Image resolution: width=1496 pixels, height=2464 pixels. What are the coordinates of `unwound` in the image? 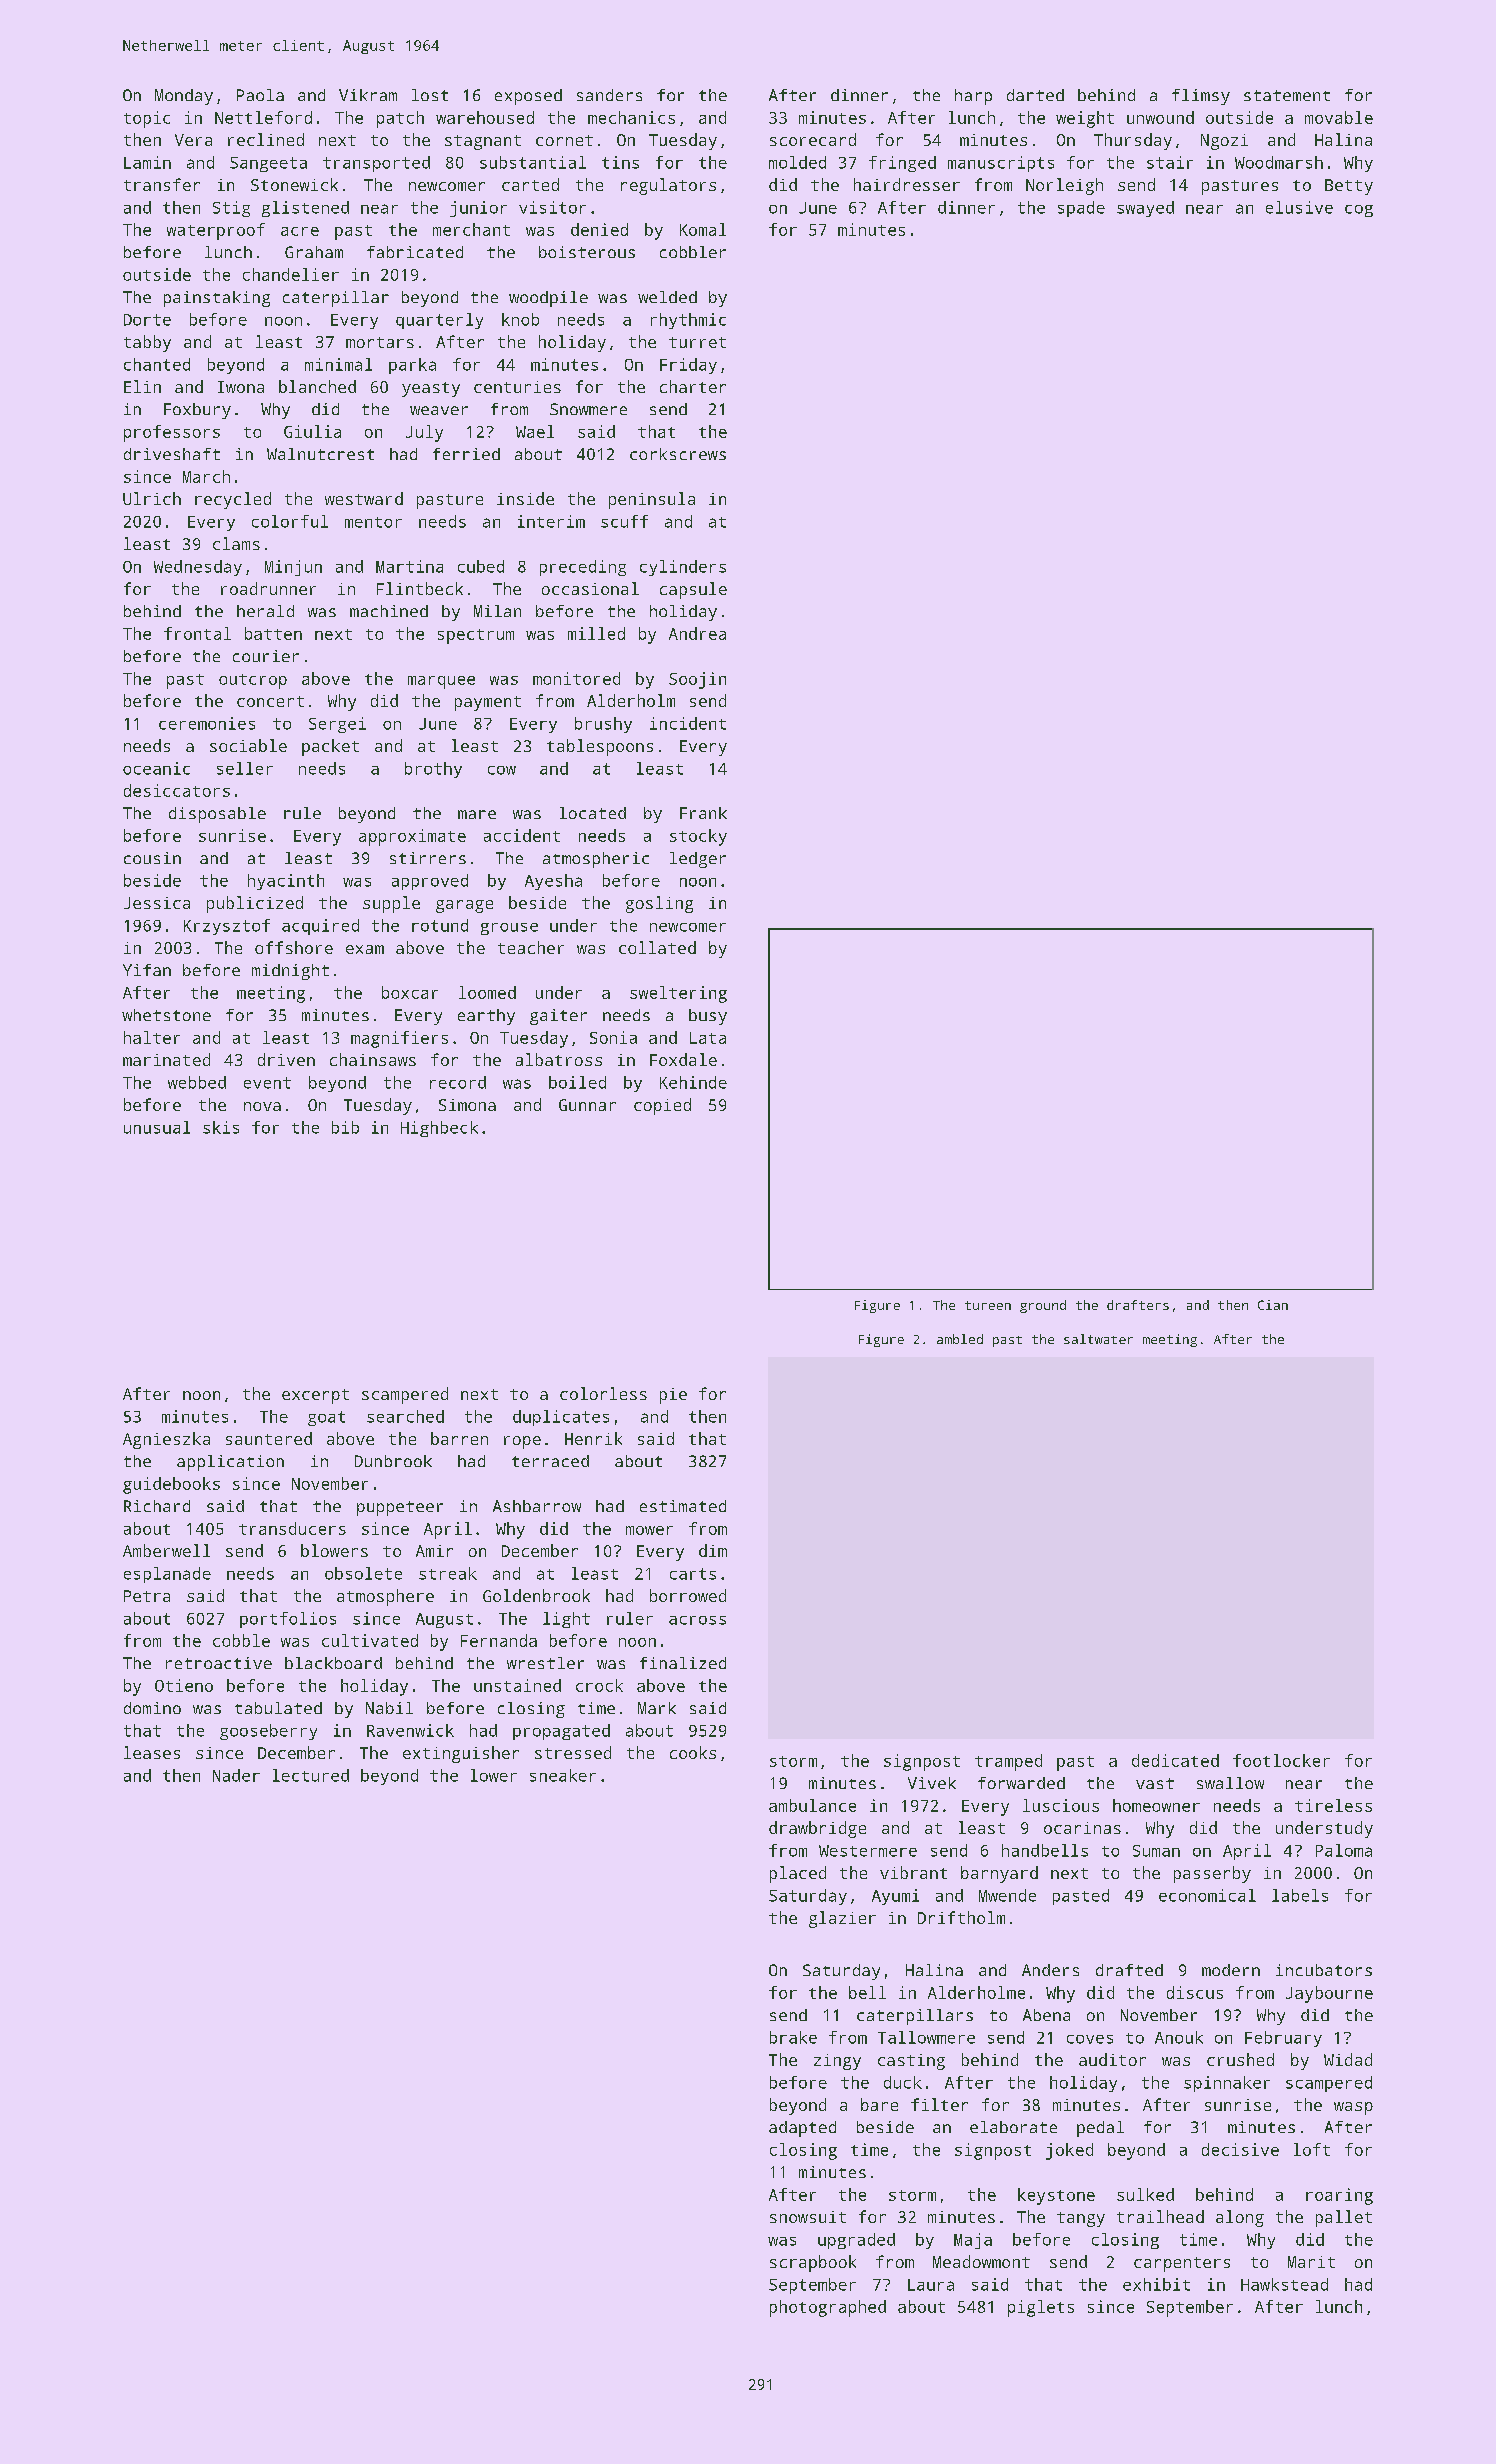 It's located at (1160, 117).
